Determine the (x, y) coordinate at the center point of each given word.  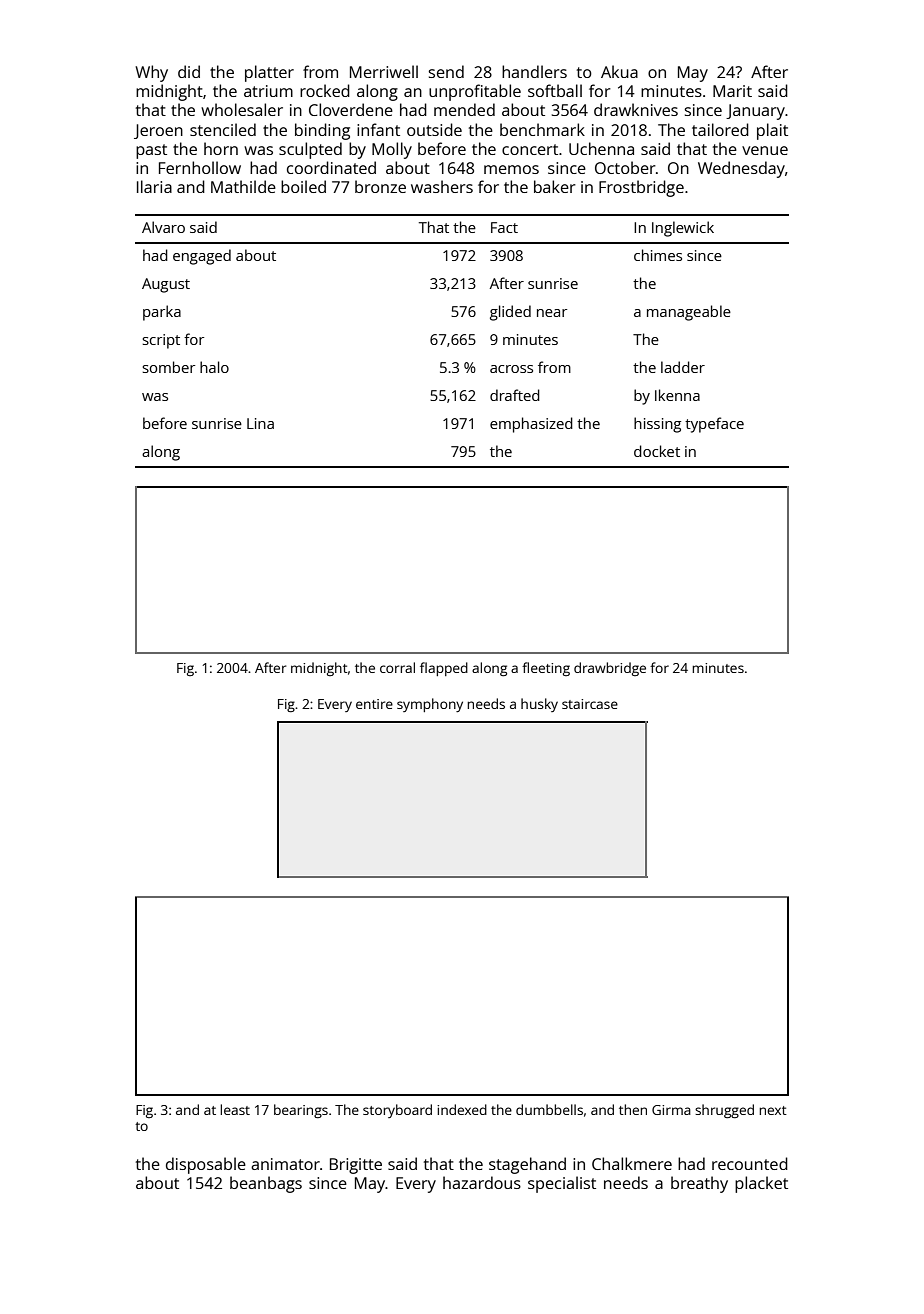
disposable (206, 1165)
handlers (534, 71)
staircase (590, 704)
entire (374, 704)
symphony (430, 705)
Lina (260, 423)
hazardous (482, 1182)
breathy (699, 1184)
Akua (619, 71)
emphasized (531, 425)
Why (151, 73)
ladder (683, 367)
